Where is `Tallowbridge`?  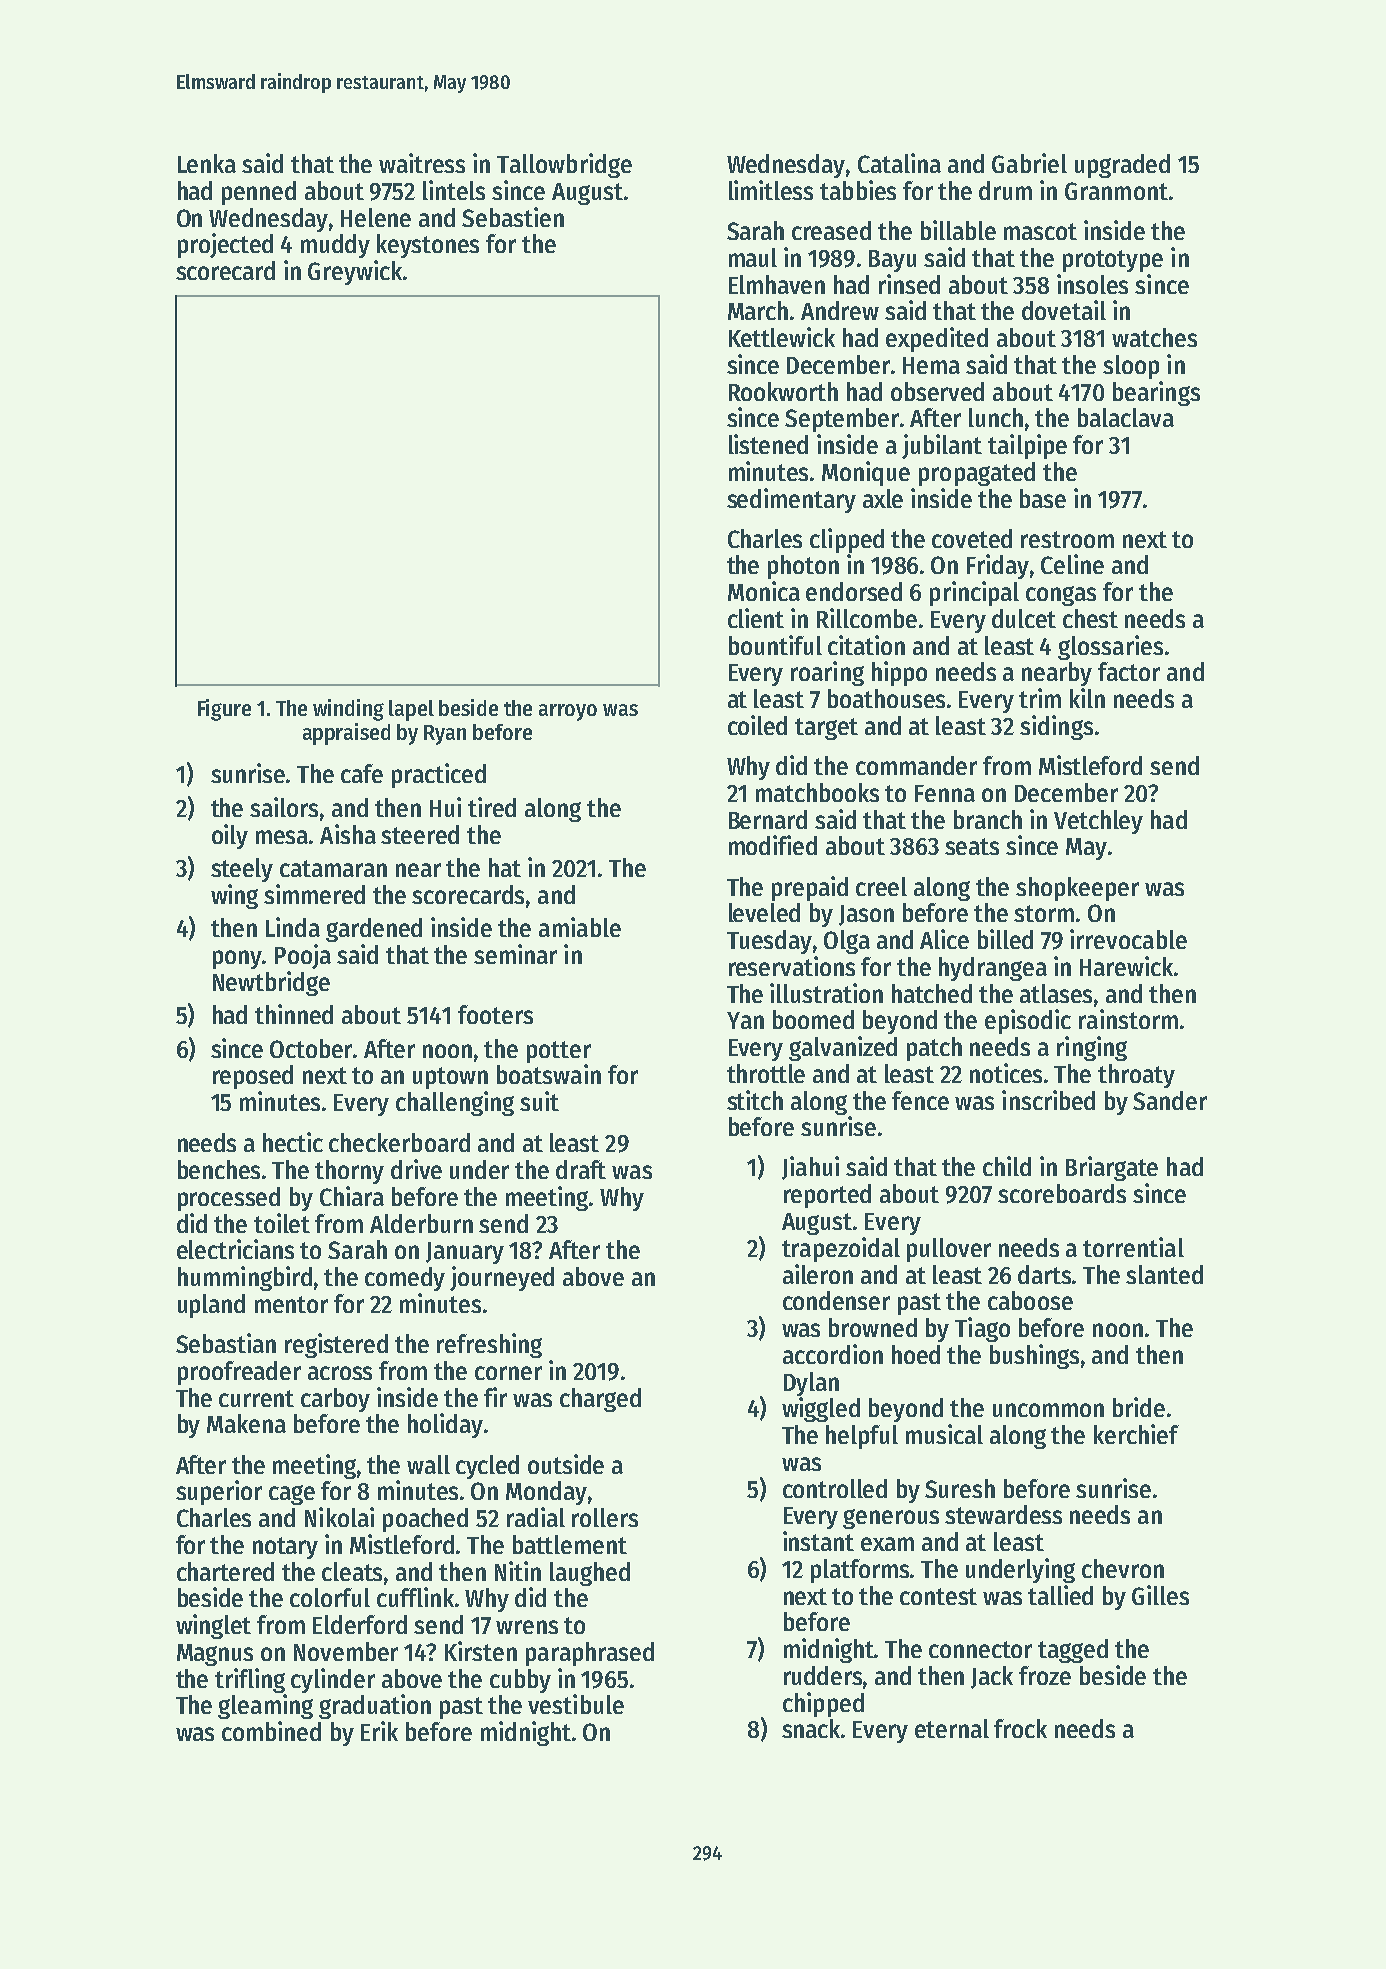 Tallowbridge is located at coordinates (564, 165).
